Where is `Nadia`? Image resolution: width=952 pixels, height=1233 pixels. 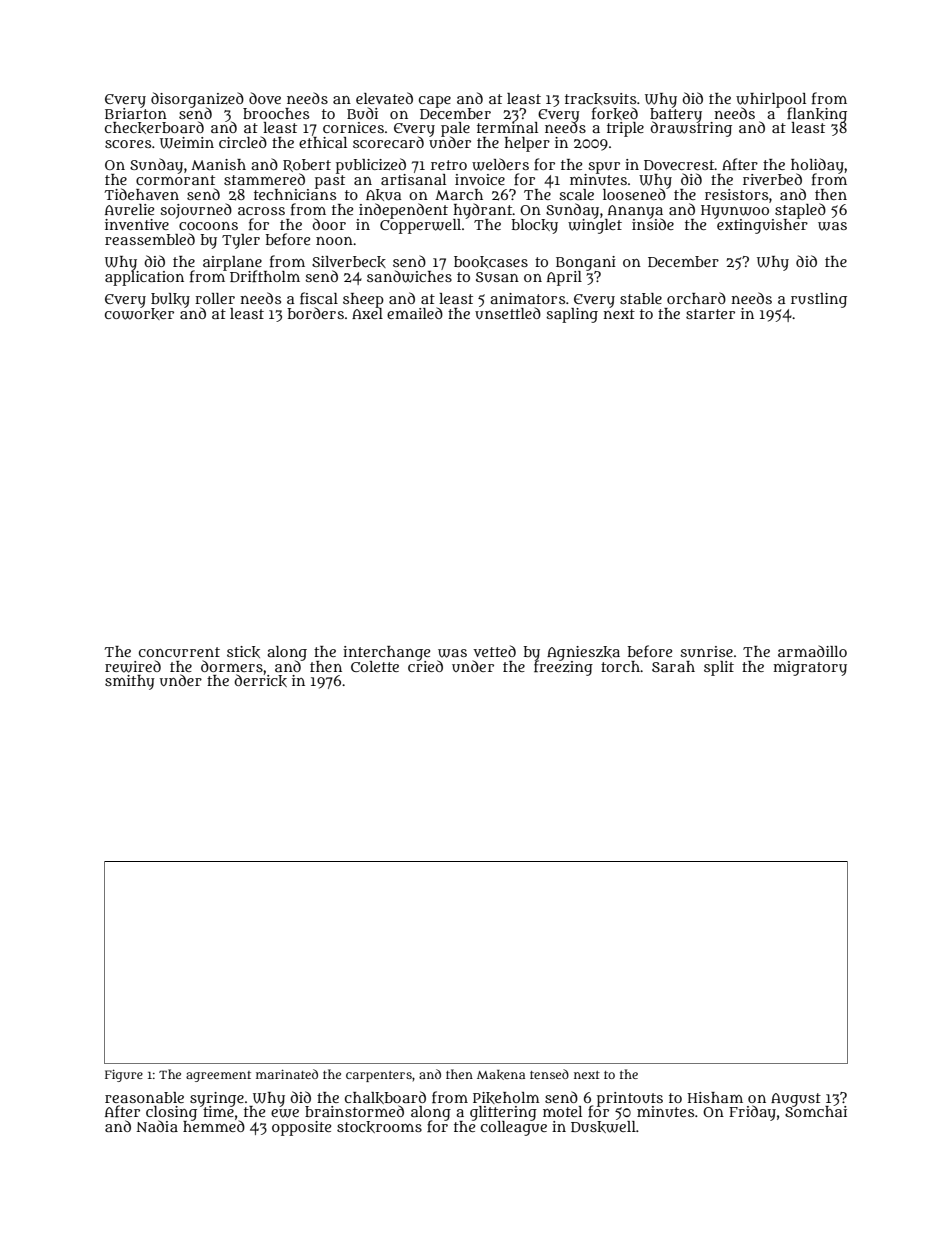 Nadia is located at coordinates (157, 1126).
